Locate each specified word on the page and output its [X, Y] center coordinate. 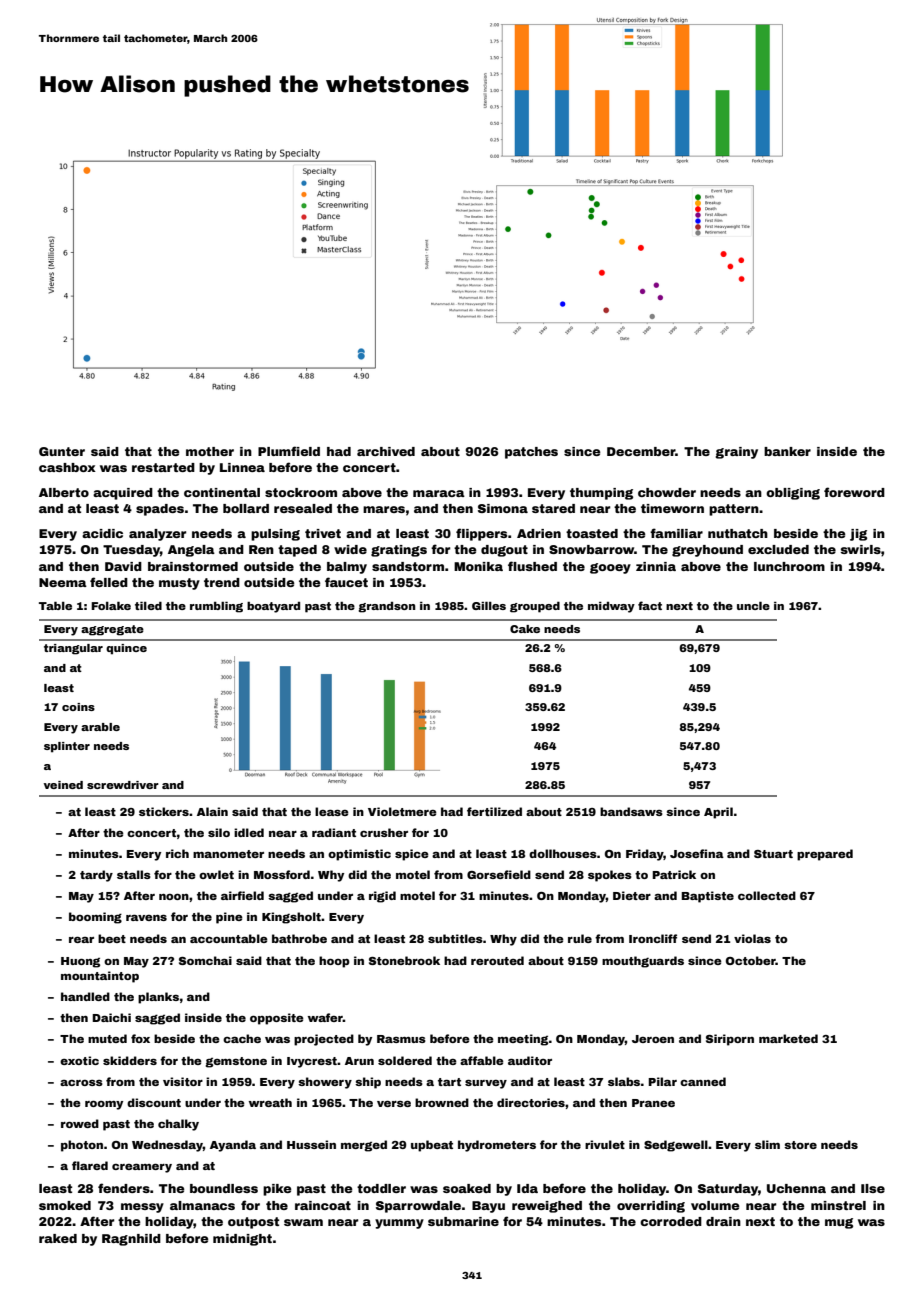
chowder [667, 492]
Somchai [205, 960]
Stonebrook [404, 960]
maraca [439, 493]
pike [277, 1190]
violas [752, 938]
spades [160, 510]
